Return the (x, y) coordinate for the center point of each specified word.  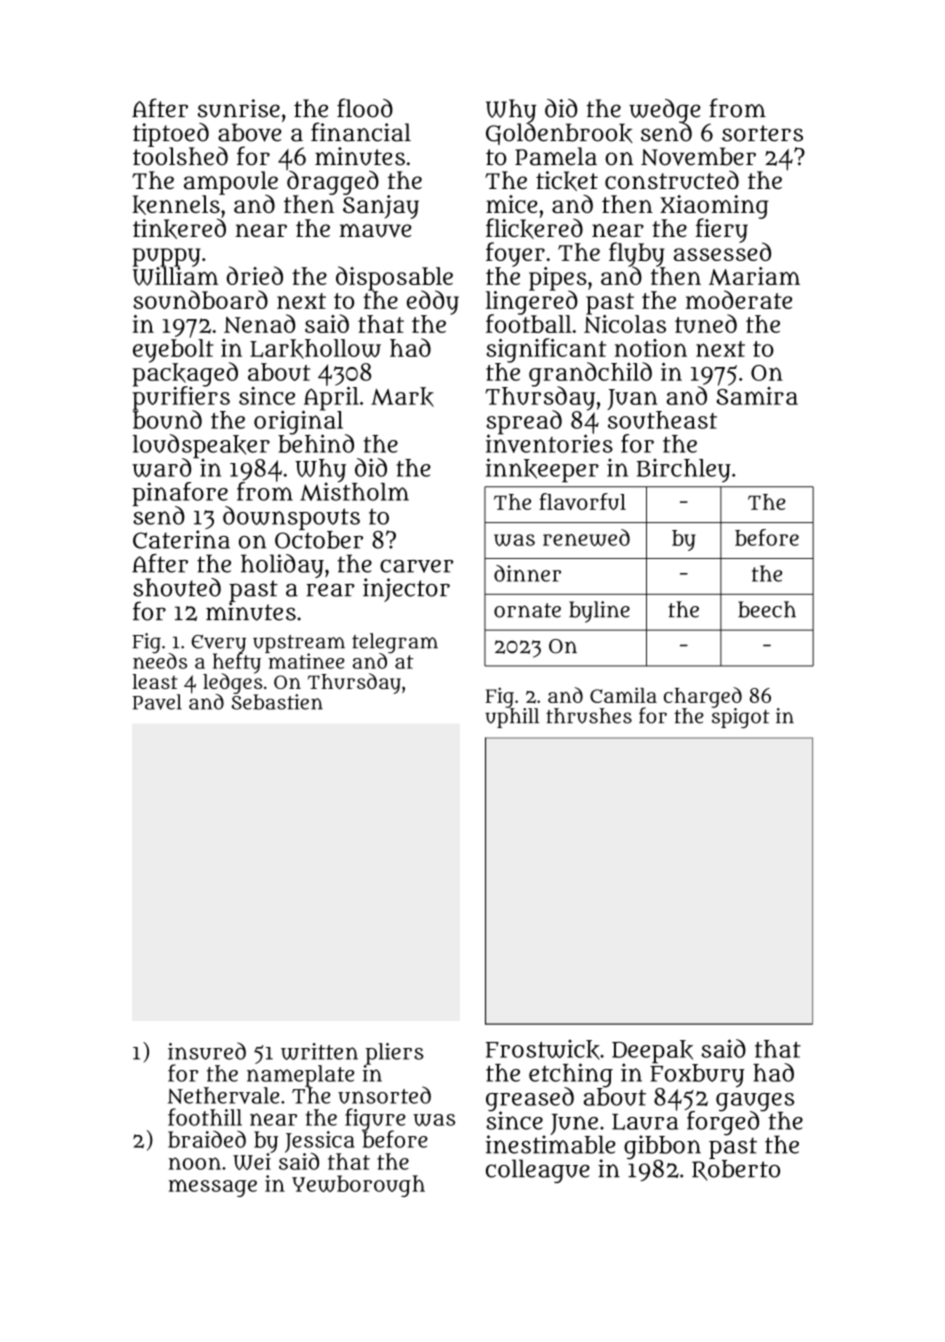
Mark (402, 397)
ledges (232, 683)
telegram (395, 643)
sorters (762, 133)
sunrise (239, 108)
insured (207, 1051)
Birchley (684, 470)
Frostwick (543, 1050)
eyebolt (173, 351)
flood (365, 108)
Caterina (181, 539)
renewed (586, 537)
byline (599, 612)
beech (767, 609)
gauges (755, 1102)
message (212, 1188)
